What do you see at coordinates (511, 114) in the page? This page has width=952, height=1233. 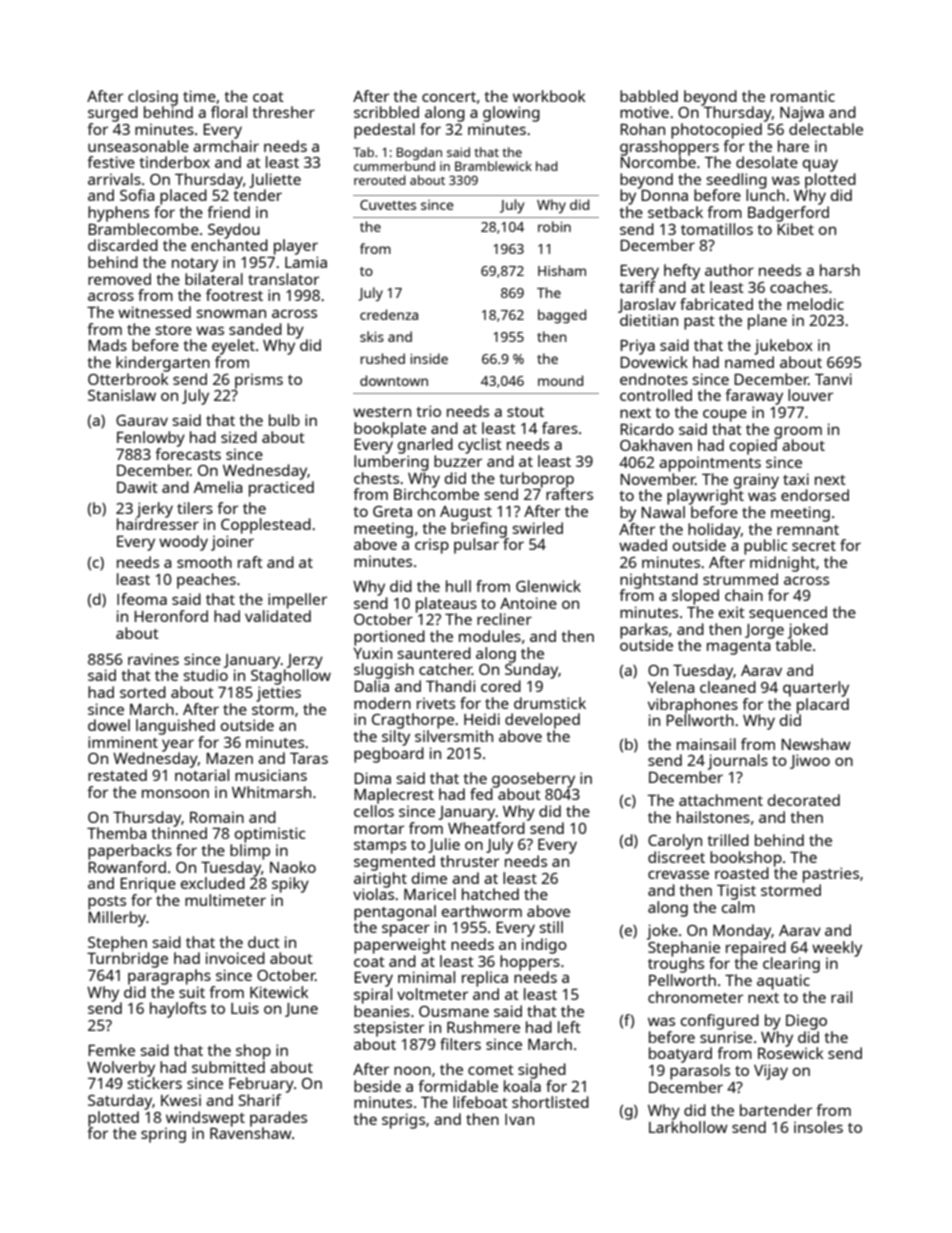 I see `glowing` at bounding box center [511, 114].
